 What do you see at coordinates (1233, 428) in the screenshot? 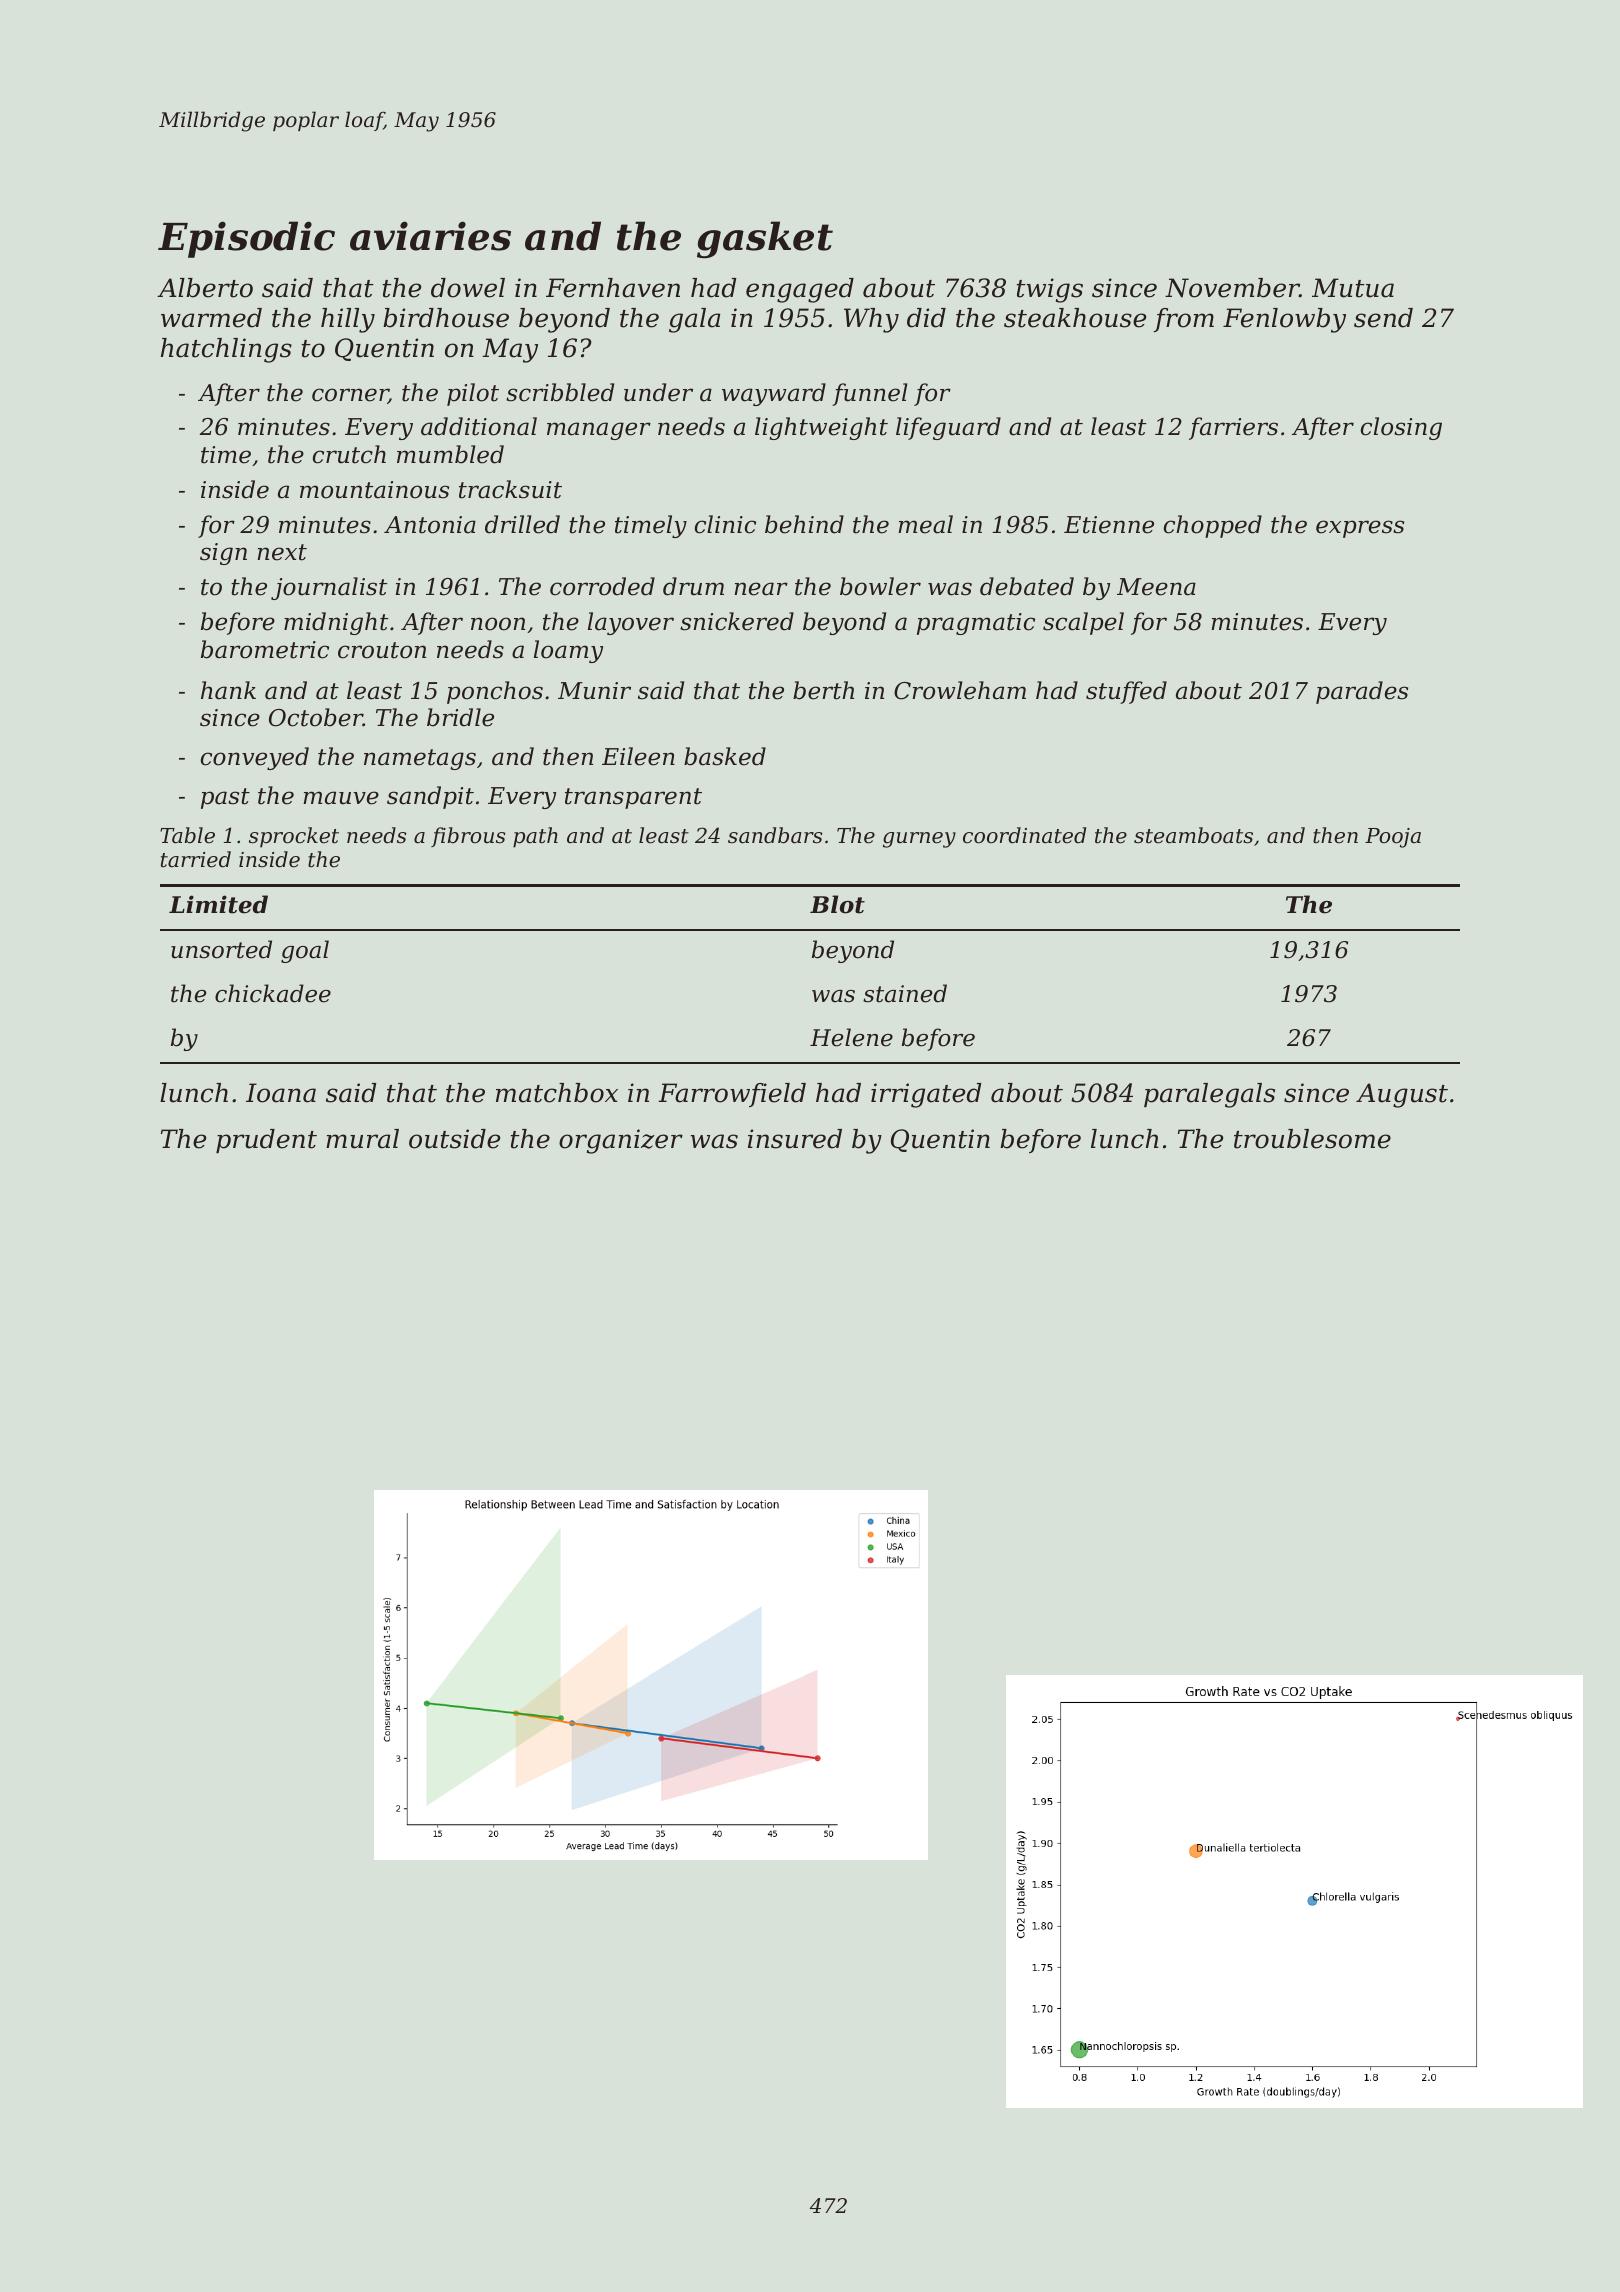
I see `farriers` at bounding box center [1233, 428].
